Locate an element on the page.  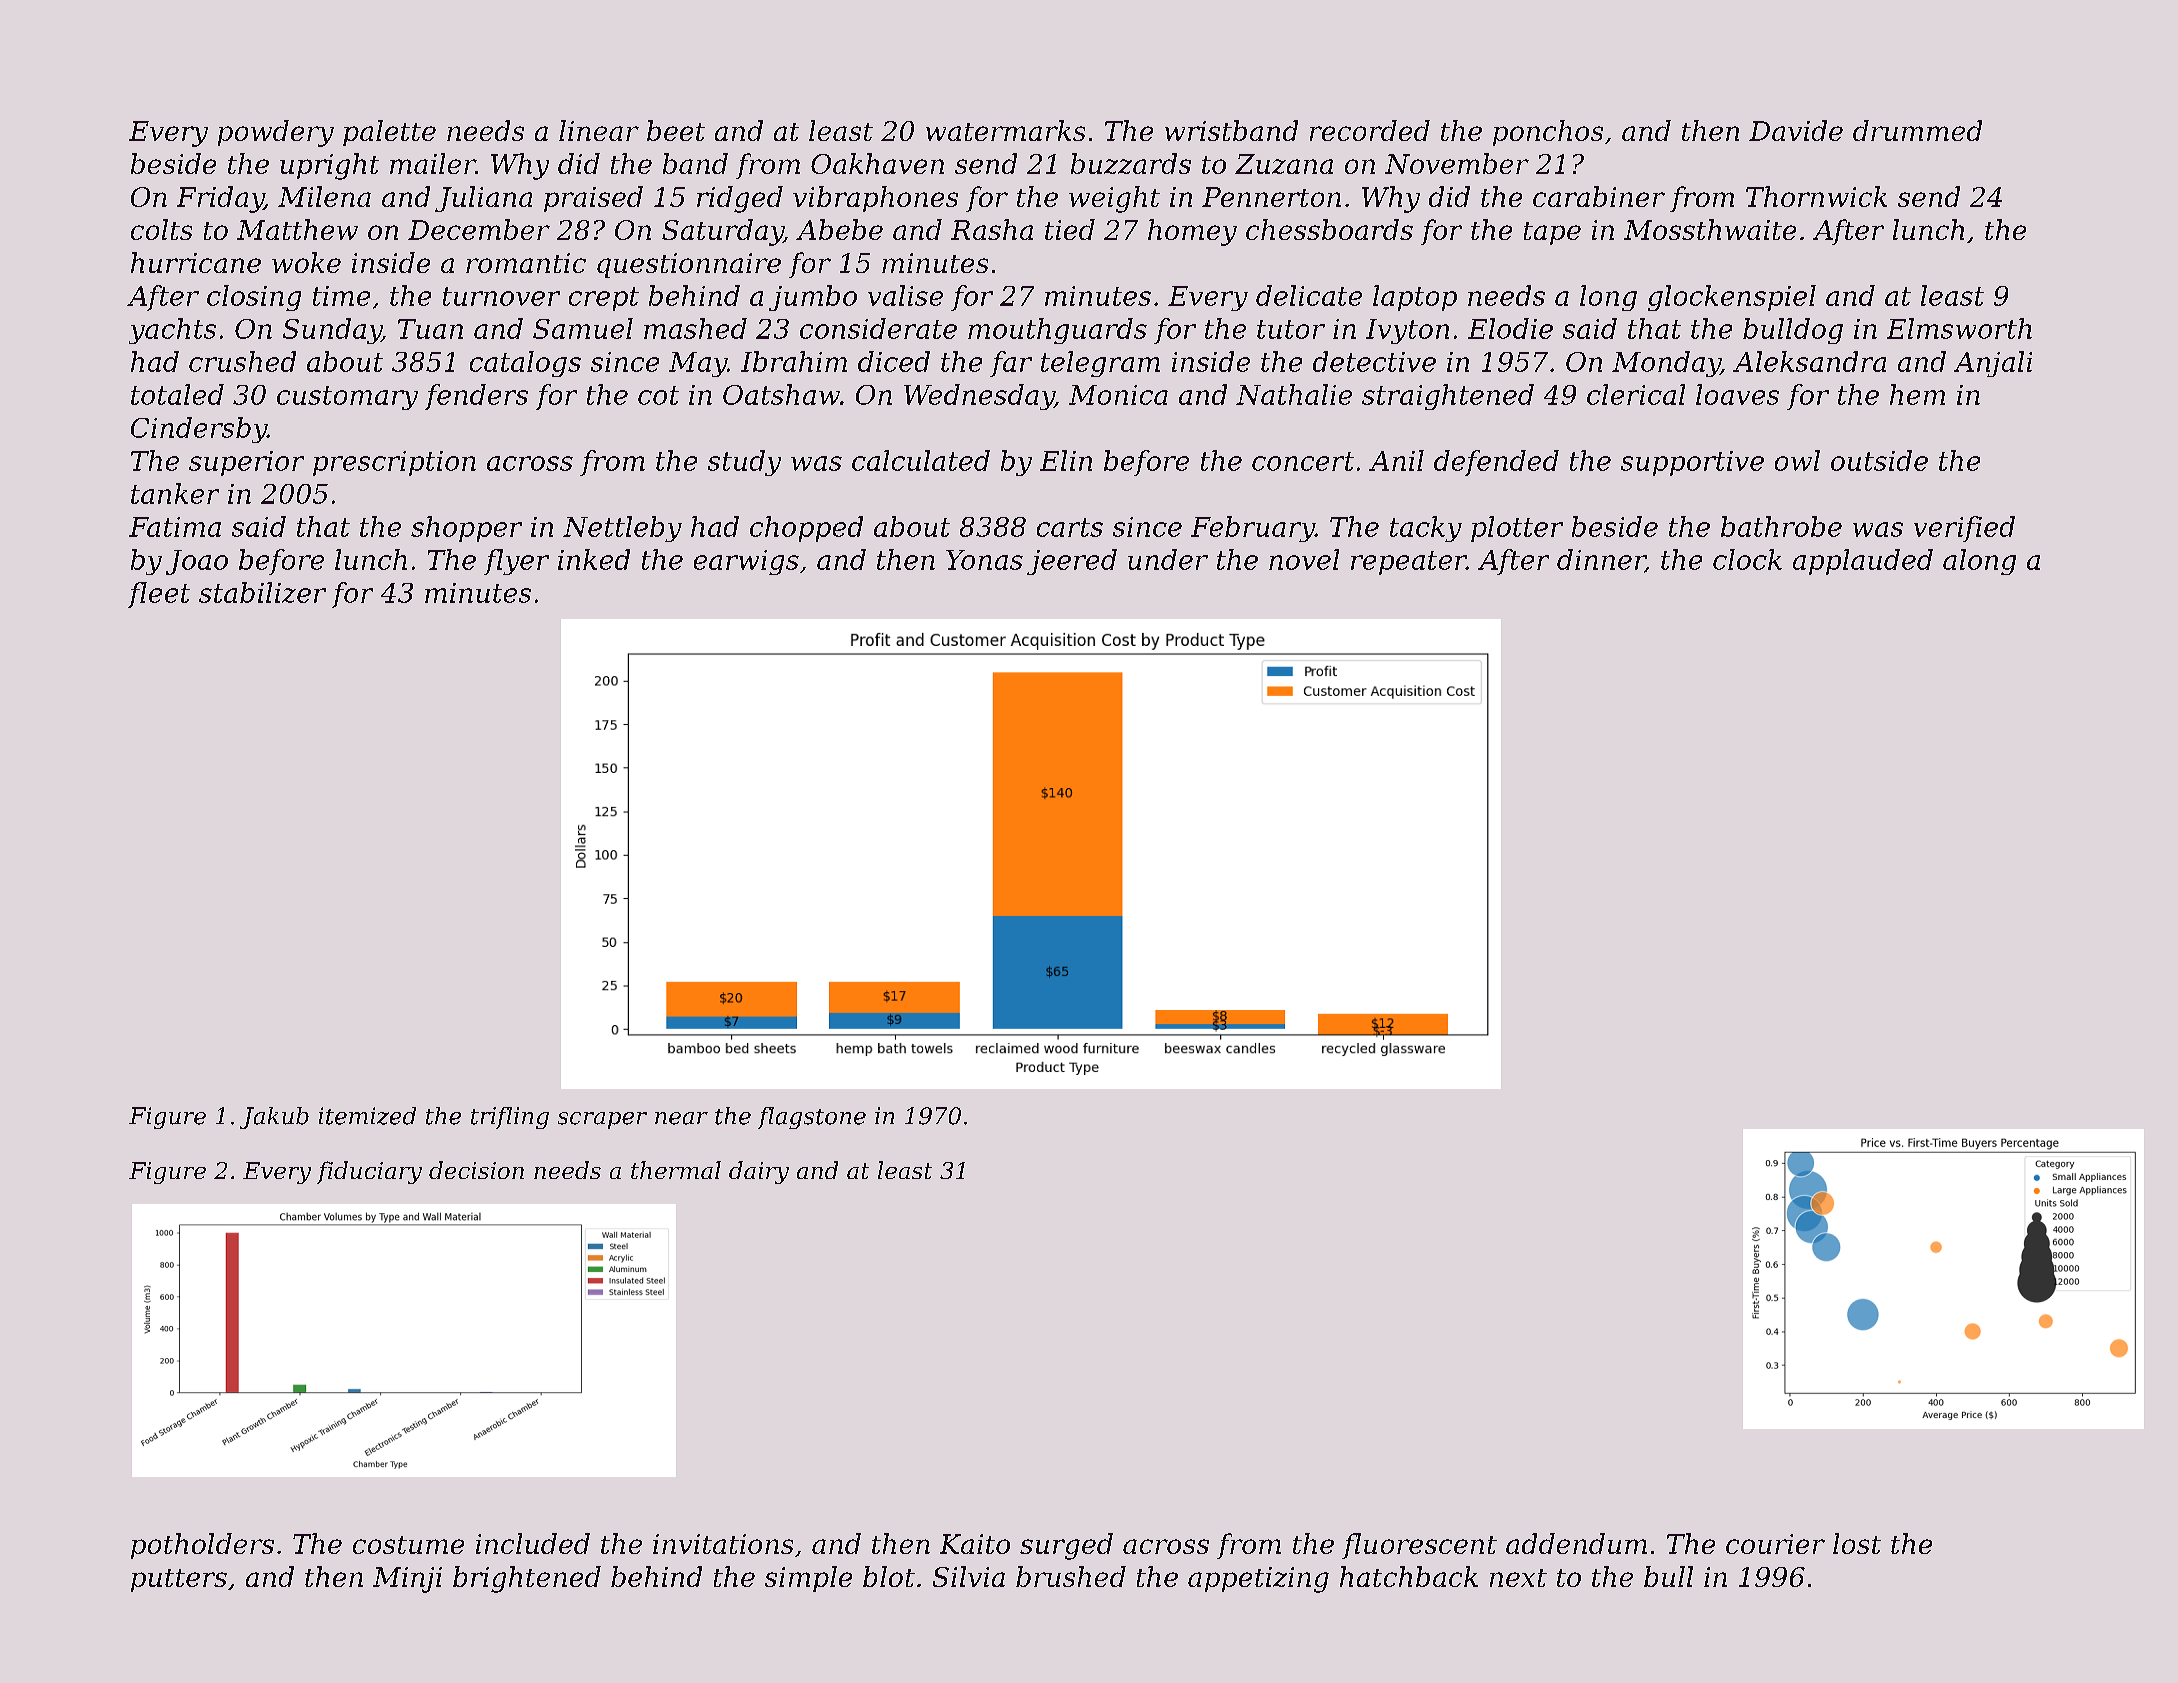
woke is located at coordinates (306, 262).
